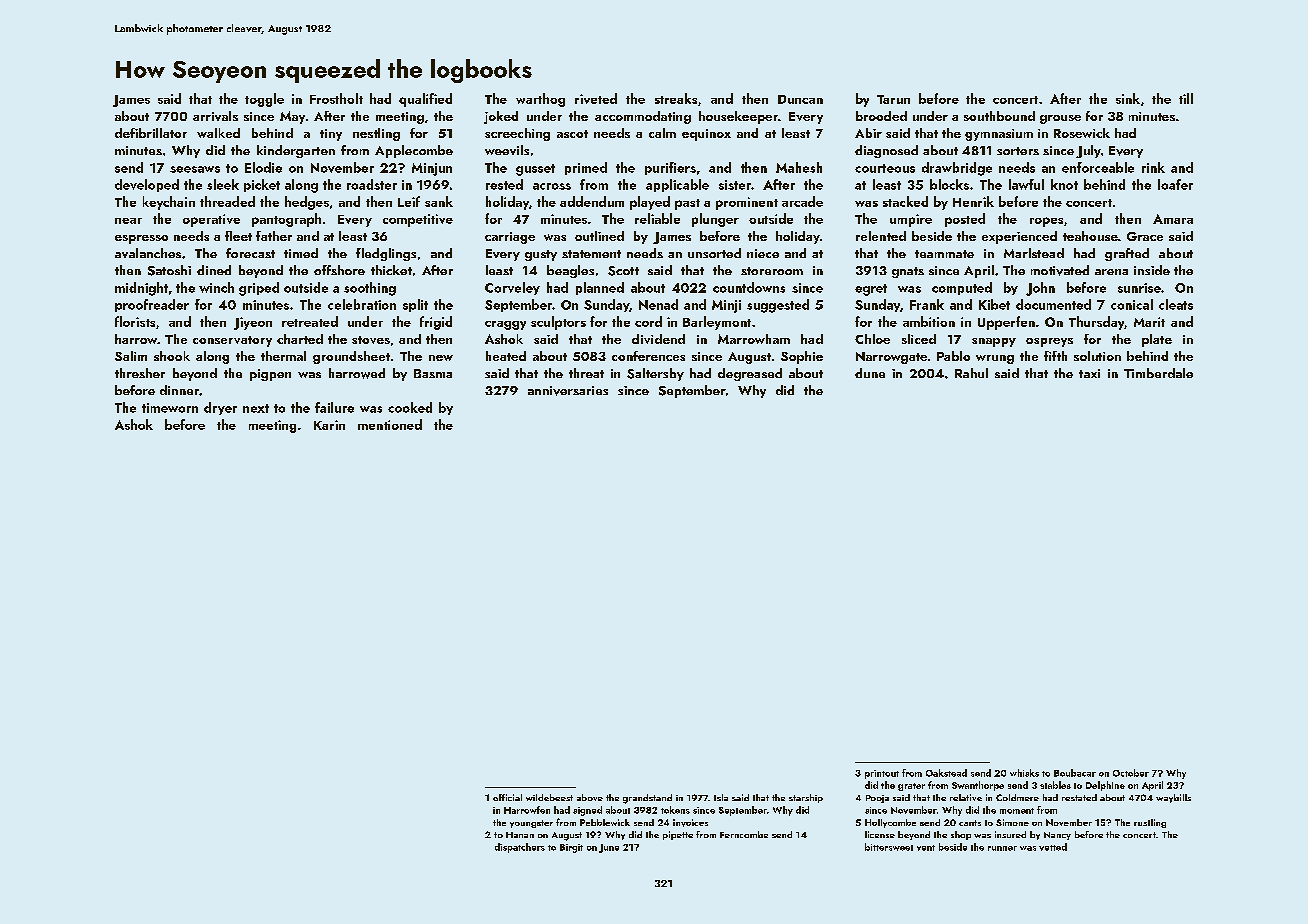  I want to click on Scott, so click(623, 271).
